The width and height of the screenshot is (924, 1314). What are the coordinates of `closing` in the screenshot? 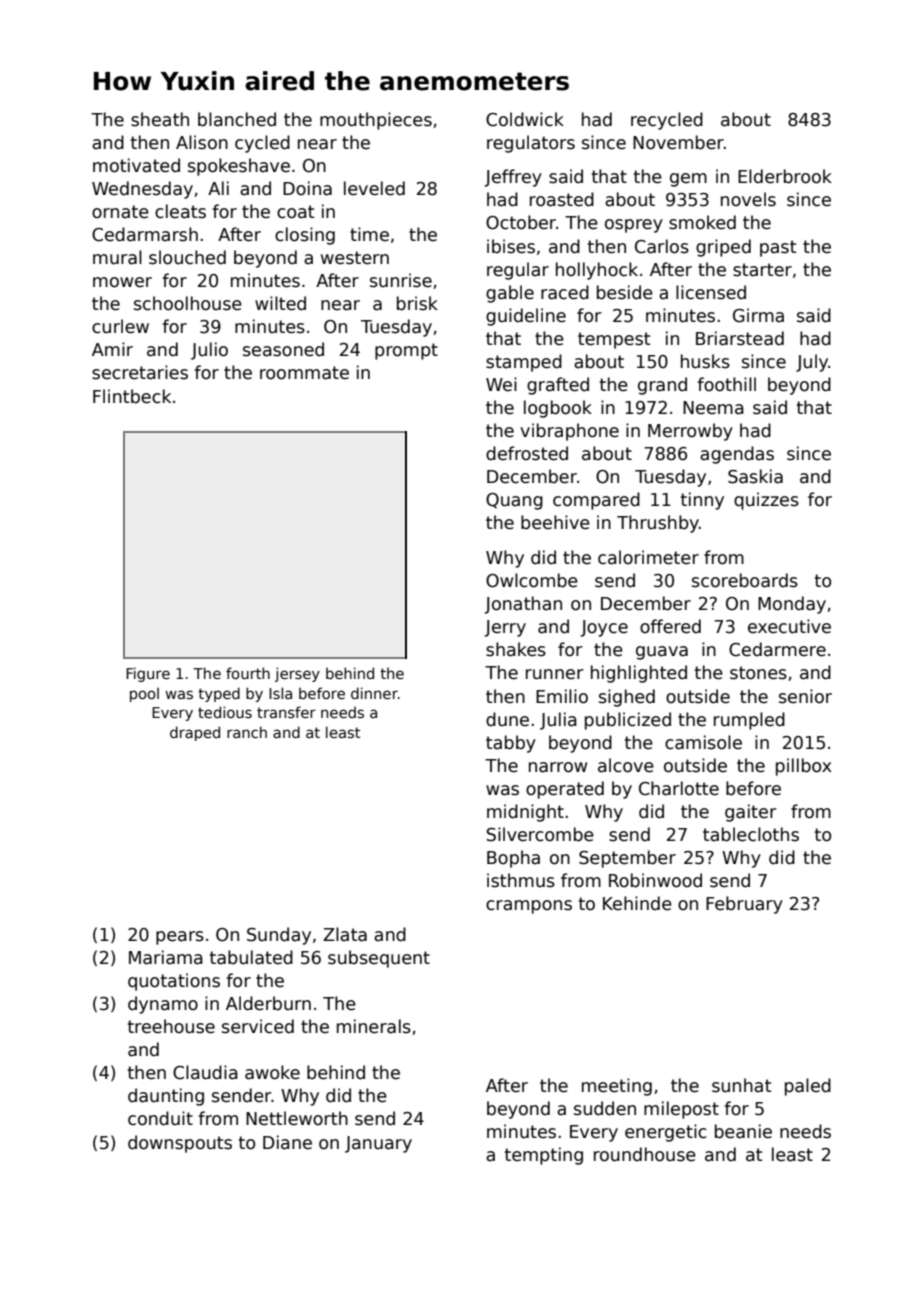 It's located at (305, 236).
